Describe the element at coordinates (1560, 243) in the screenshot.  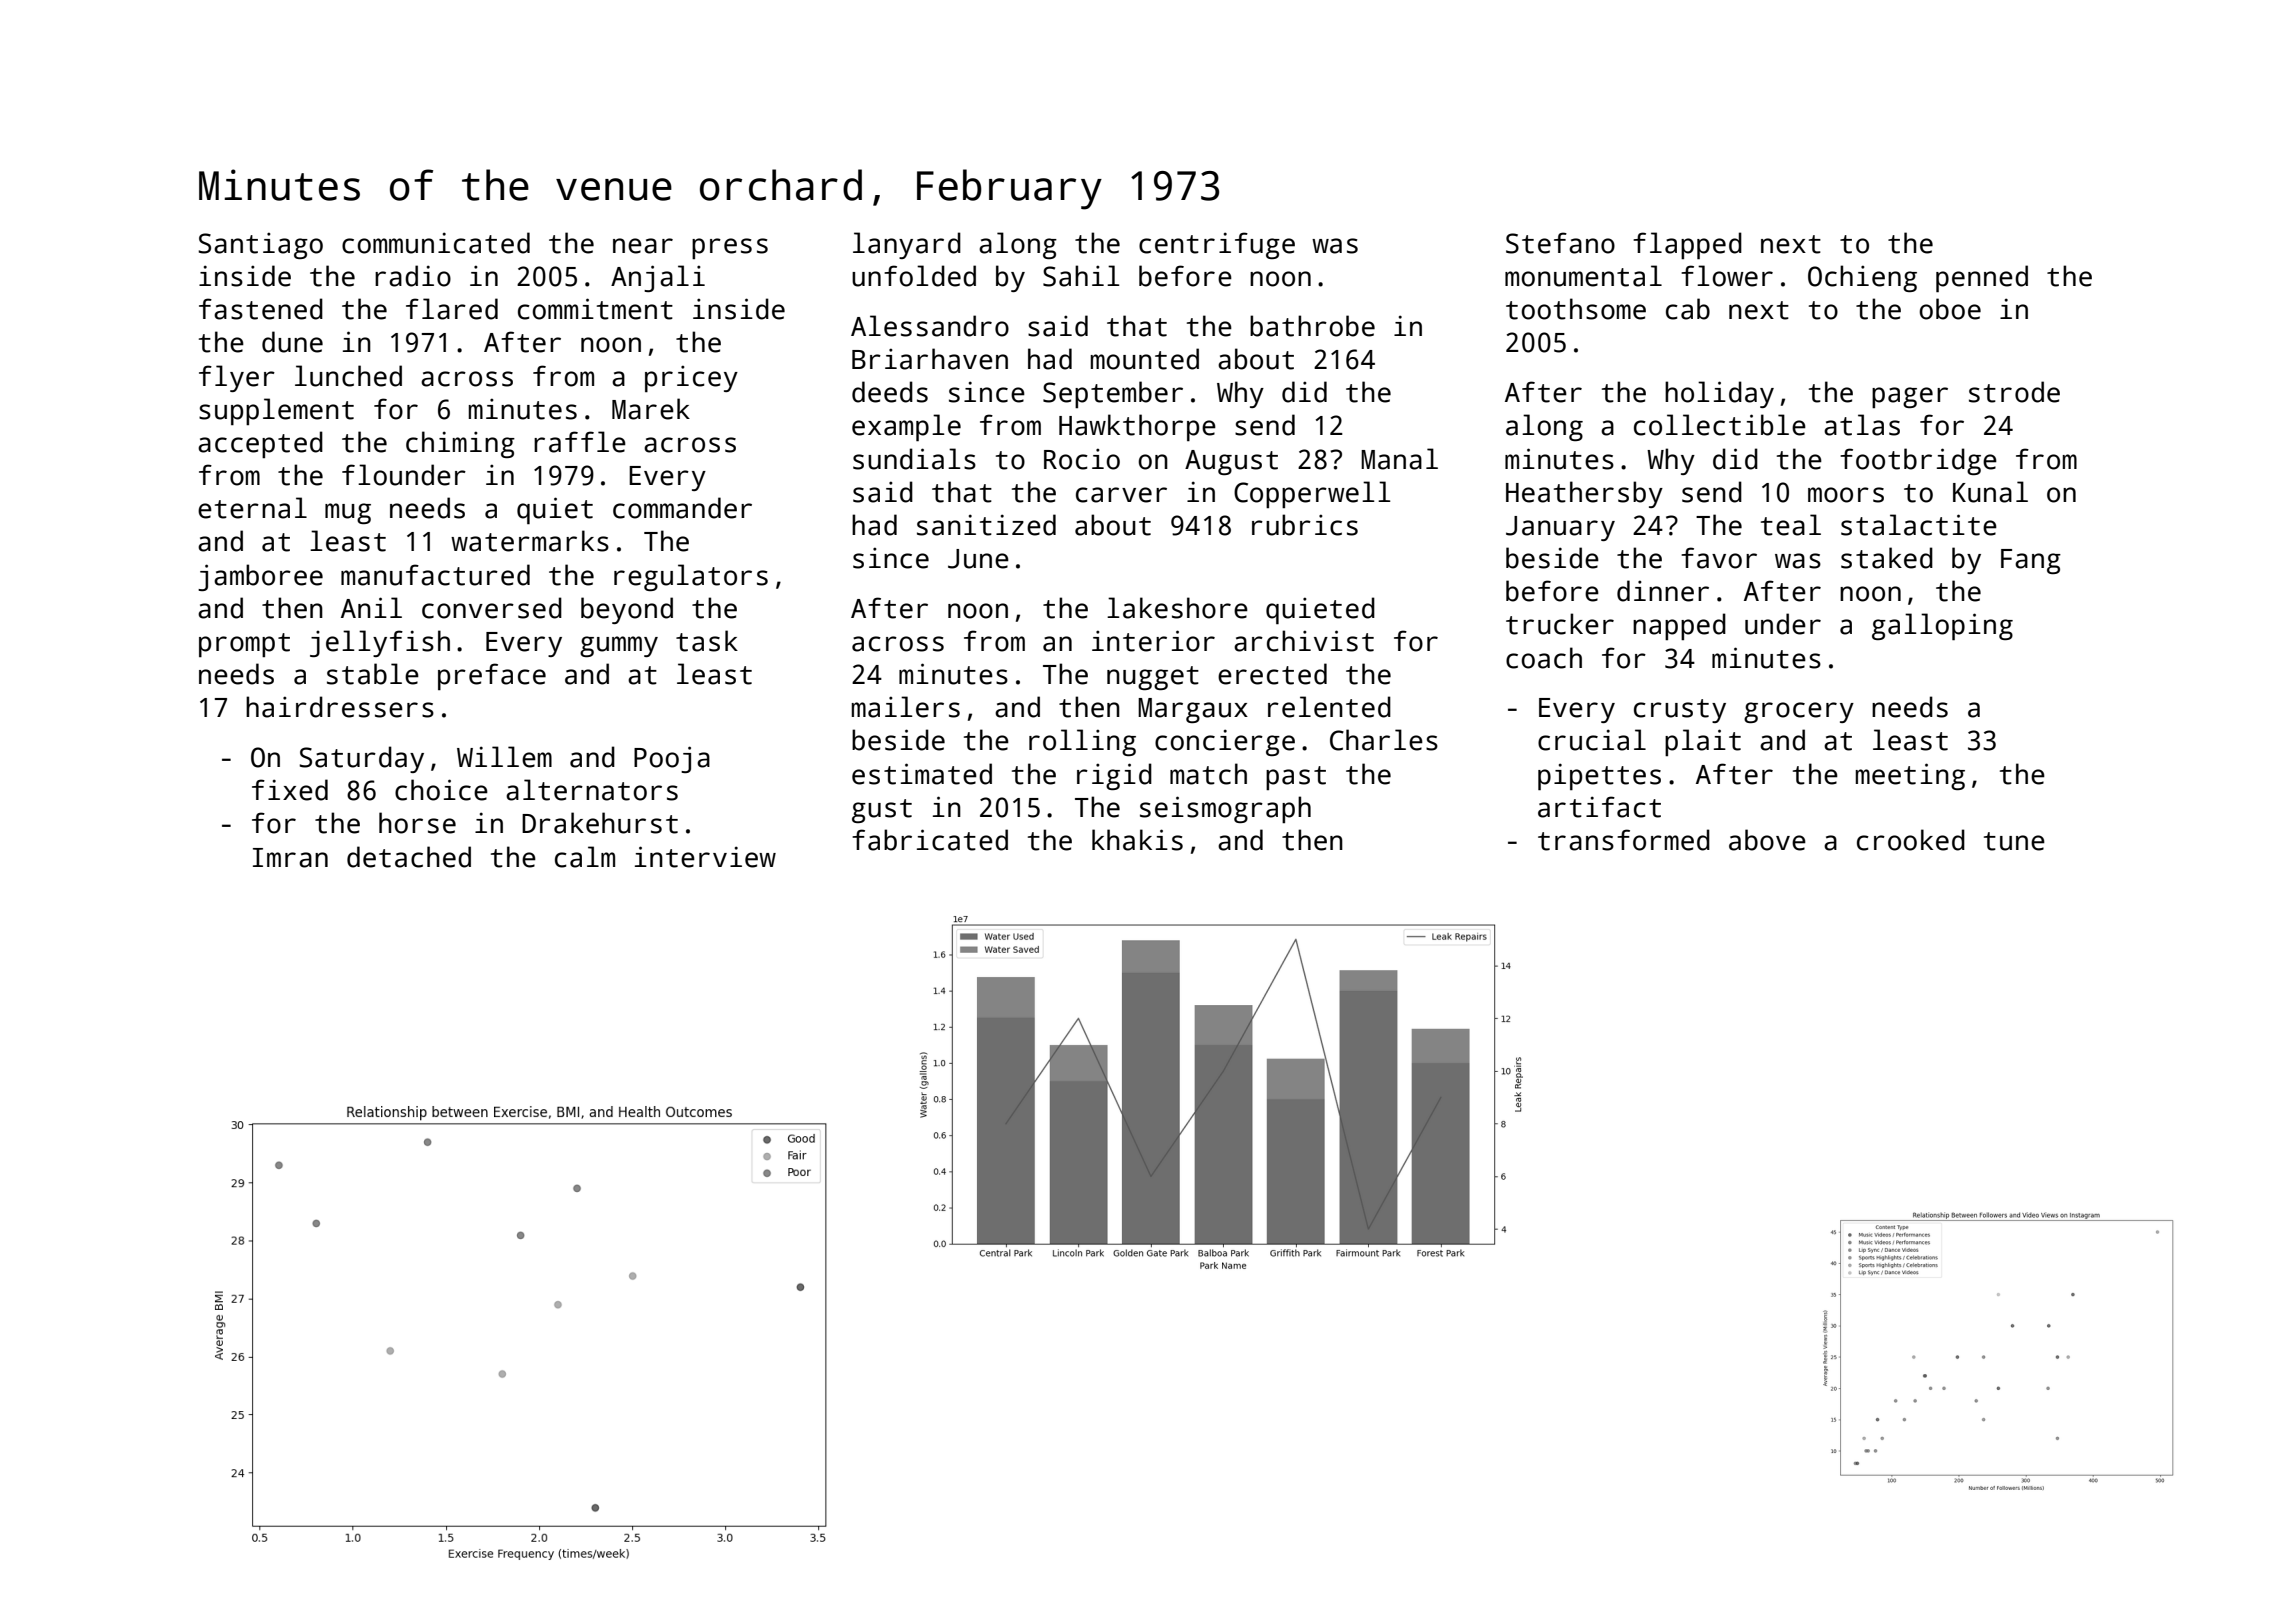
I see `Stefano` at that location.
